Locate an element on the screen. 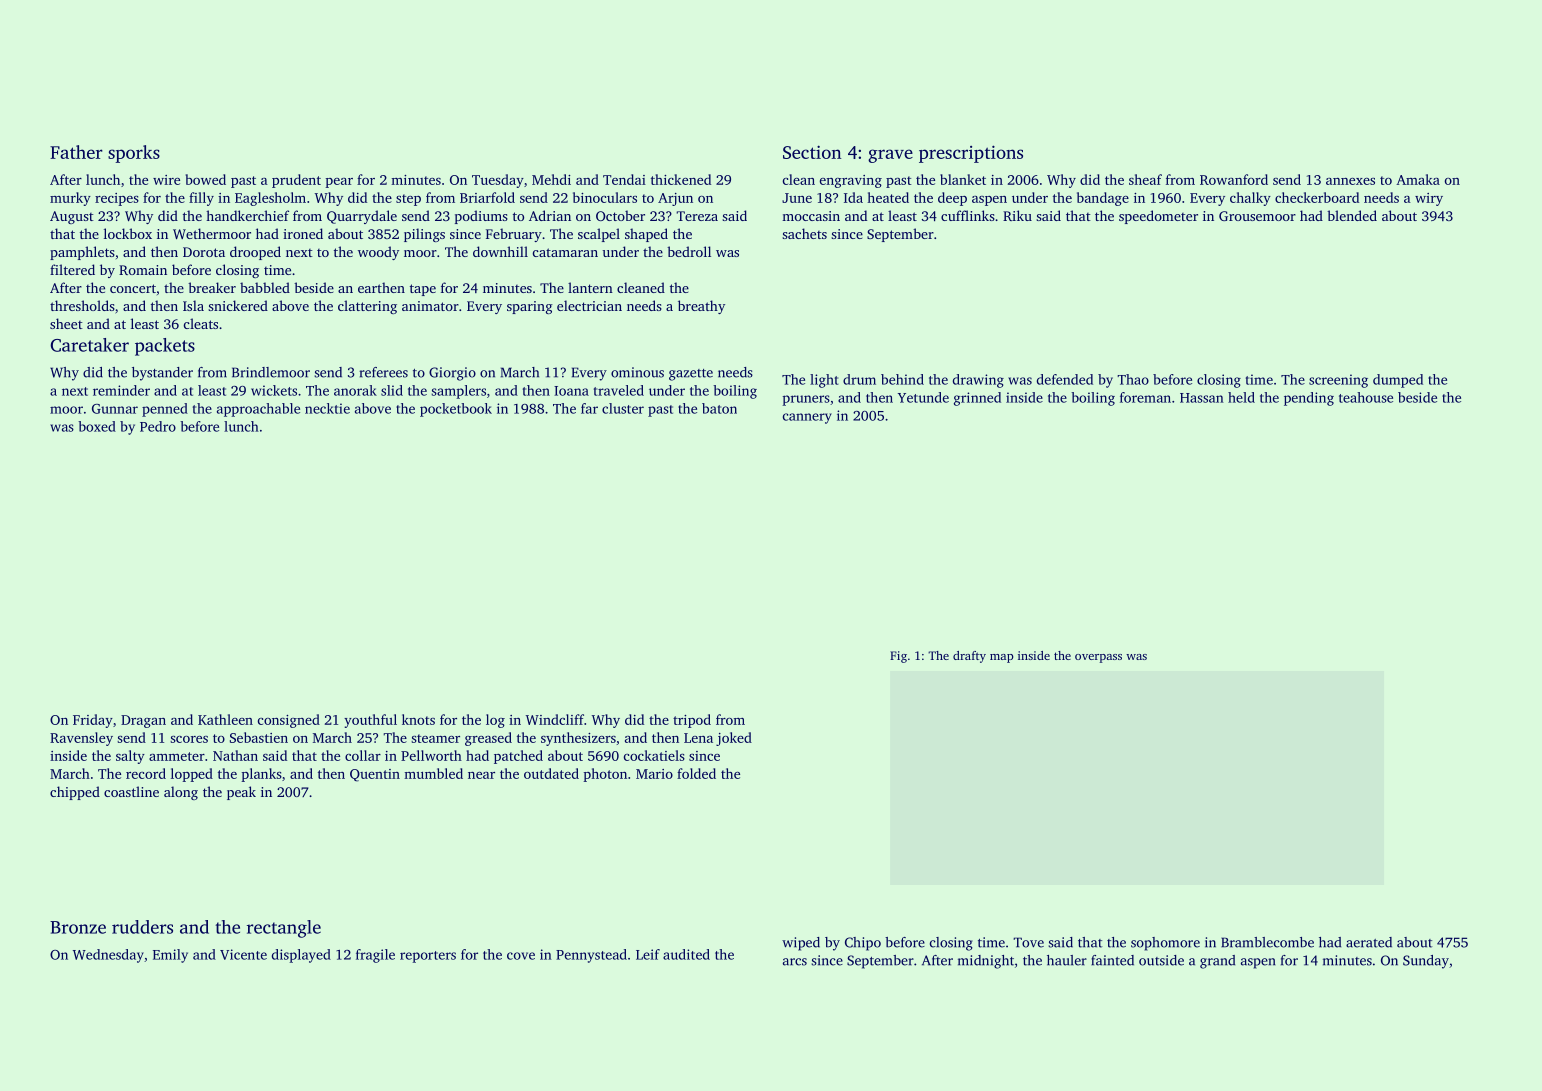  map is located at coordinates (1002, 658).
